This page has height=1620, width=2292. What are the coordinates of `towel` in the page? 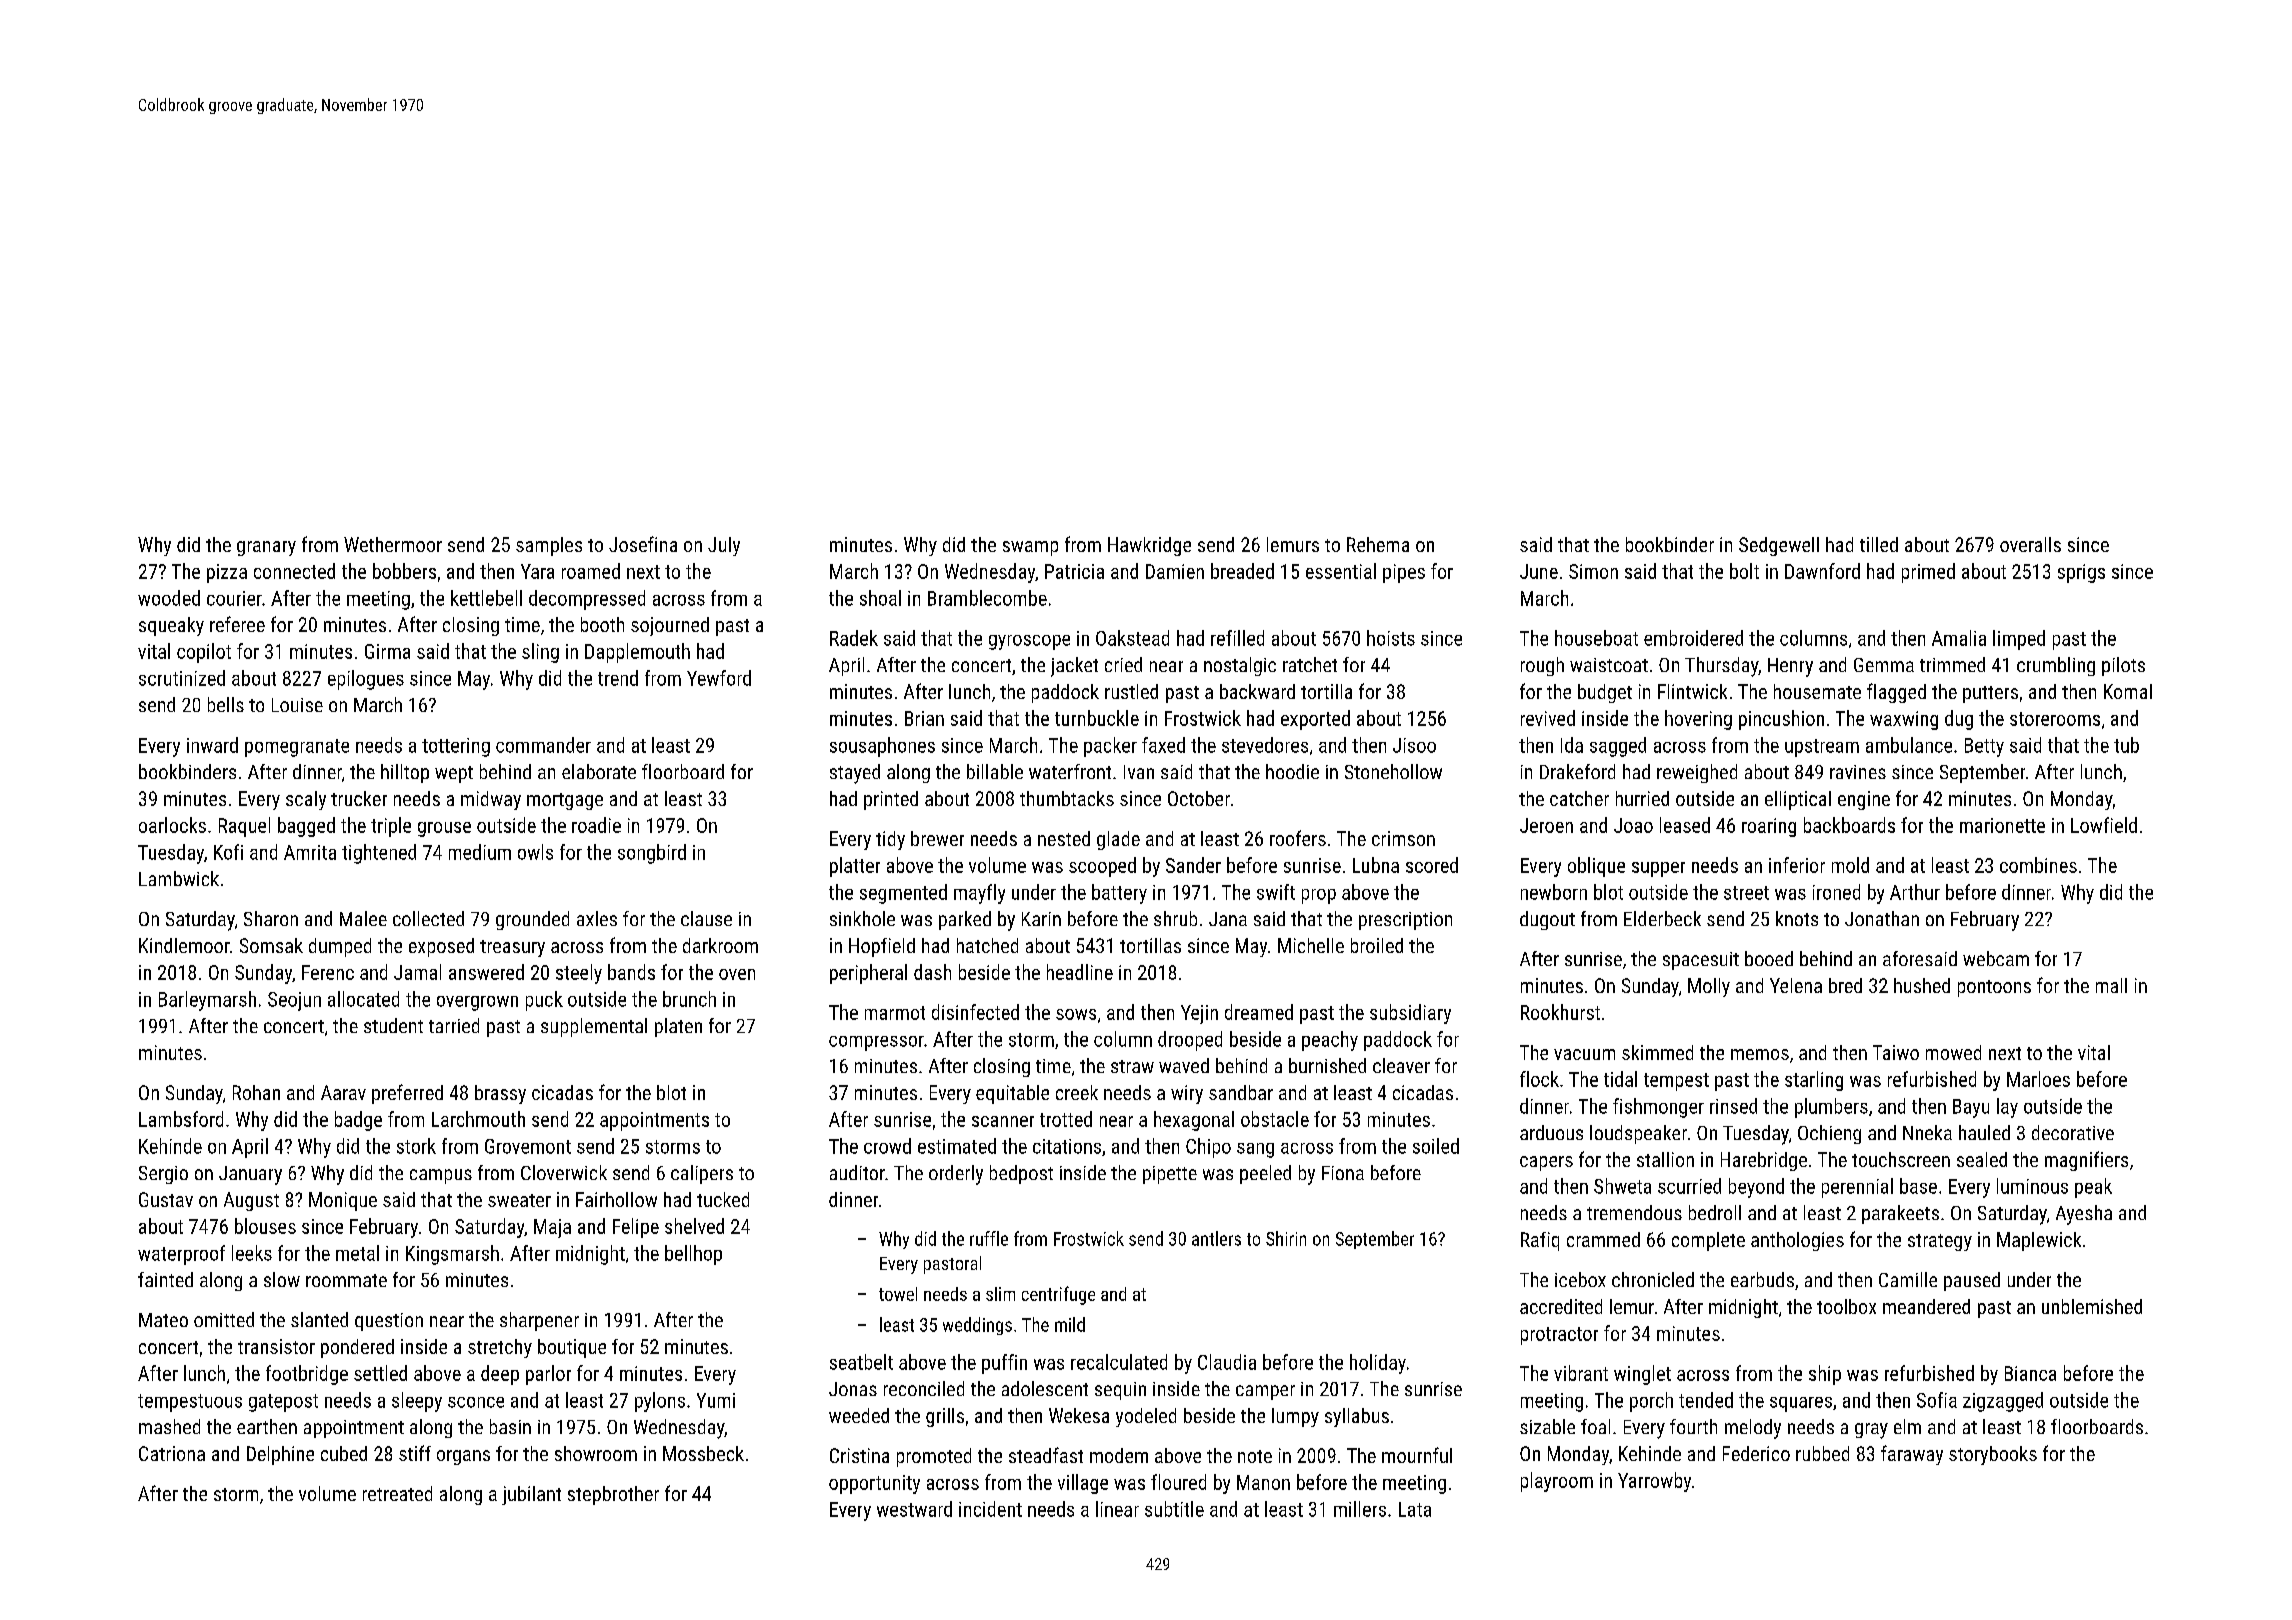 It's located at (898, 1294).
